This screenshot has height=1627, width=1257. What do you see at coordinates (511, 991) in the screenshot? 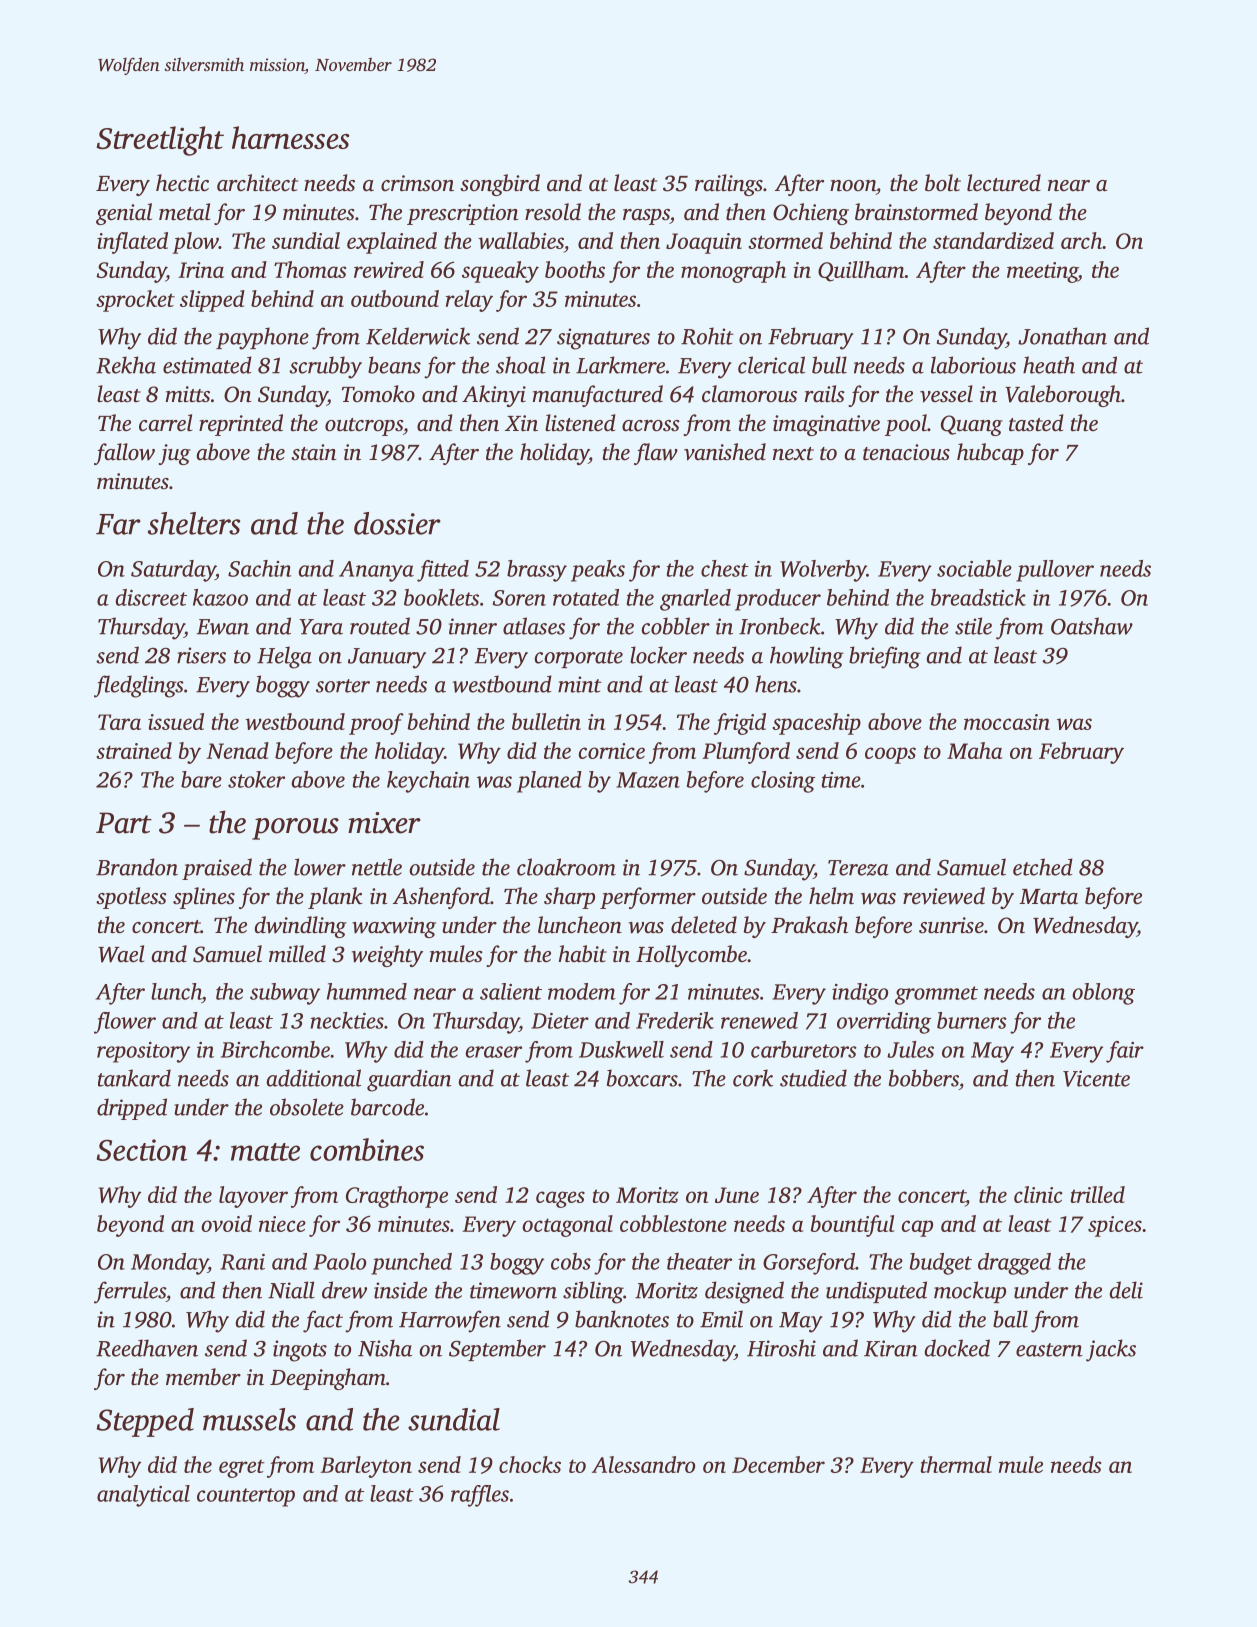
I see `salient` at bounding box center [511, 991].
